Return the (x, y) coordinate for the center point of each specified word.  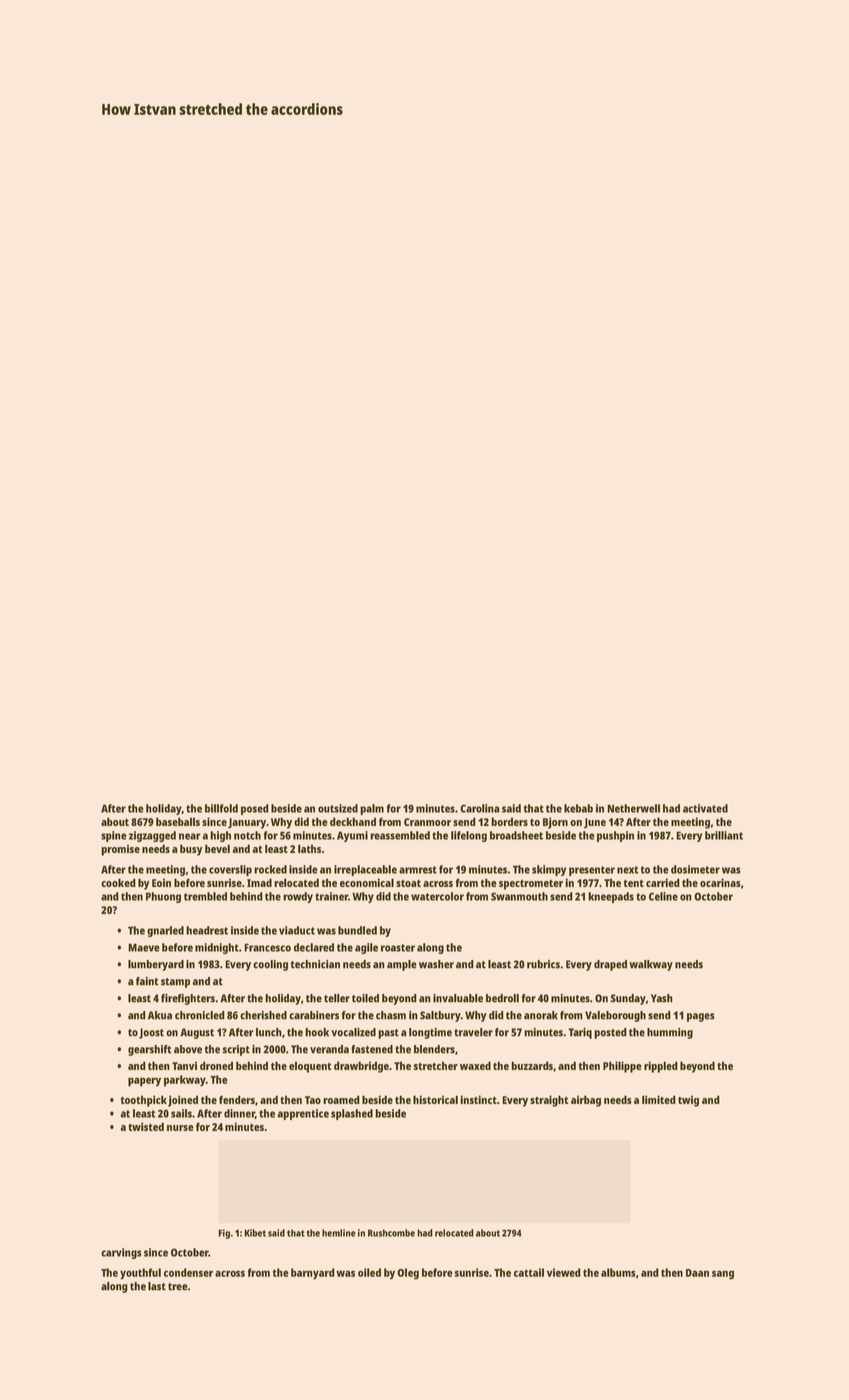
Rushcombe (391, 1233)
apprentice (303, 1114)
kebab (578, 808)
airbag (586, 1101)
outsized (338, 808)
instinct (478, 1099)
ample (402, 965)
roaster (398, 948)
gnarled (165, 931)
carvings (121, 1253)
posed (255, 809)
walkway (651, 965)
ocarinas (720, 882)
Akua (160, 1015)
